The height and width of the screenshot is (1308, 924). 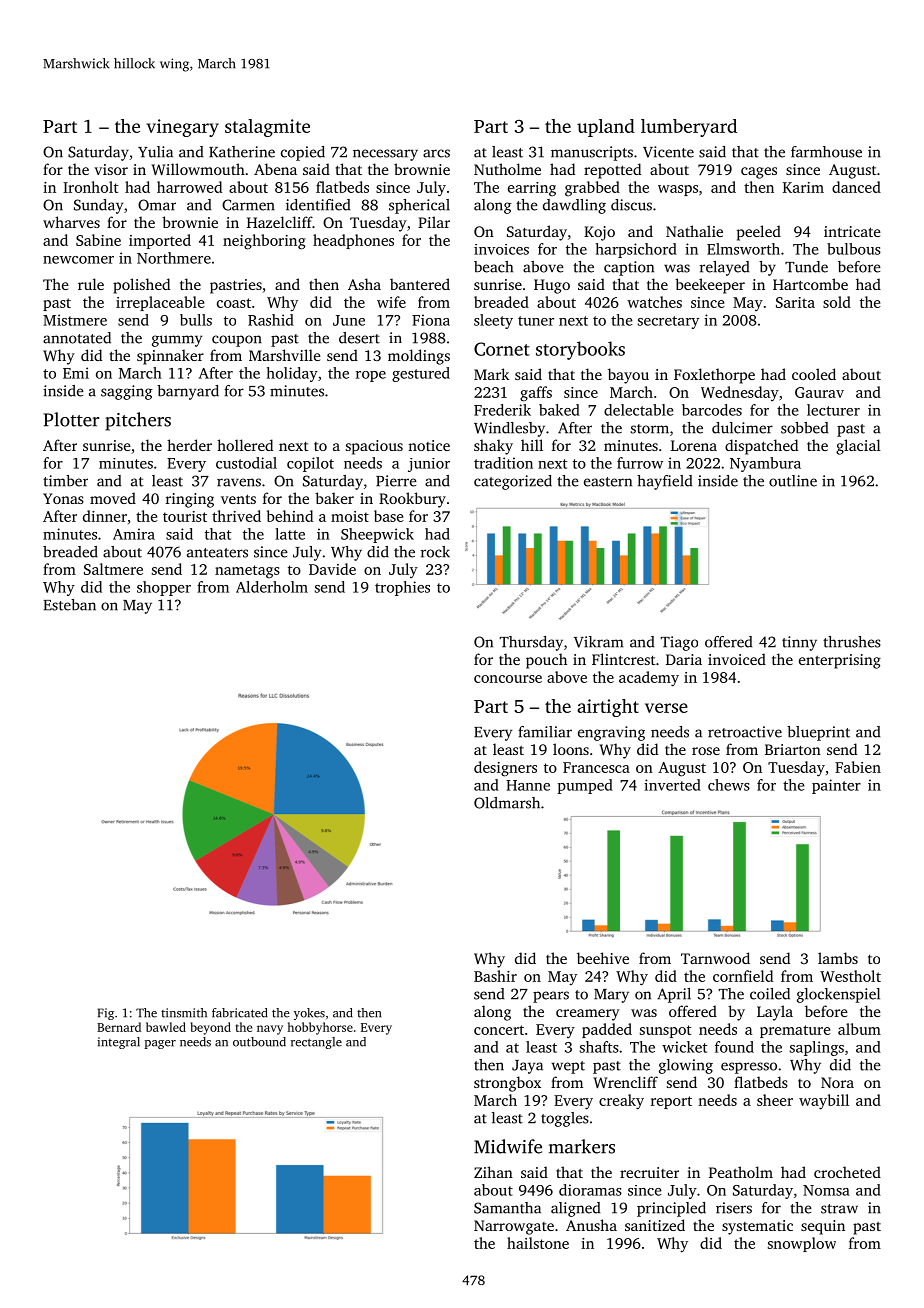 I want to click on dulcimer, so click(x=742, y=428).
